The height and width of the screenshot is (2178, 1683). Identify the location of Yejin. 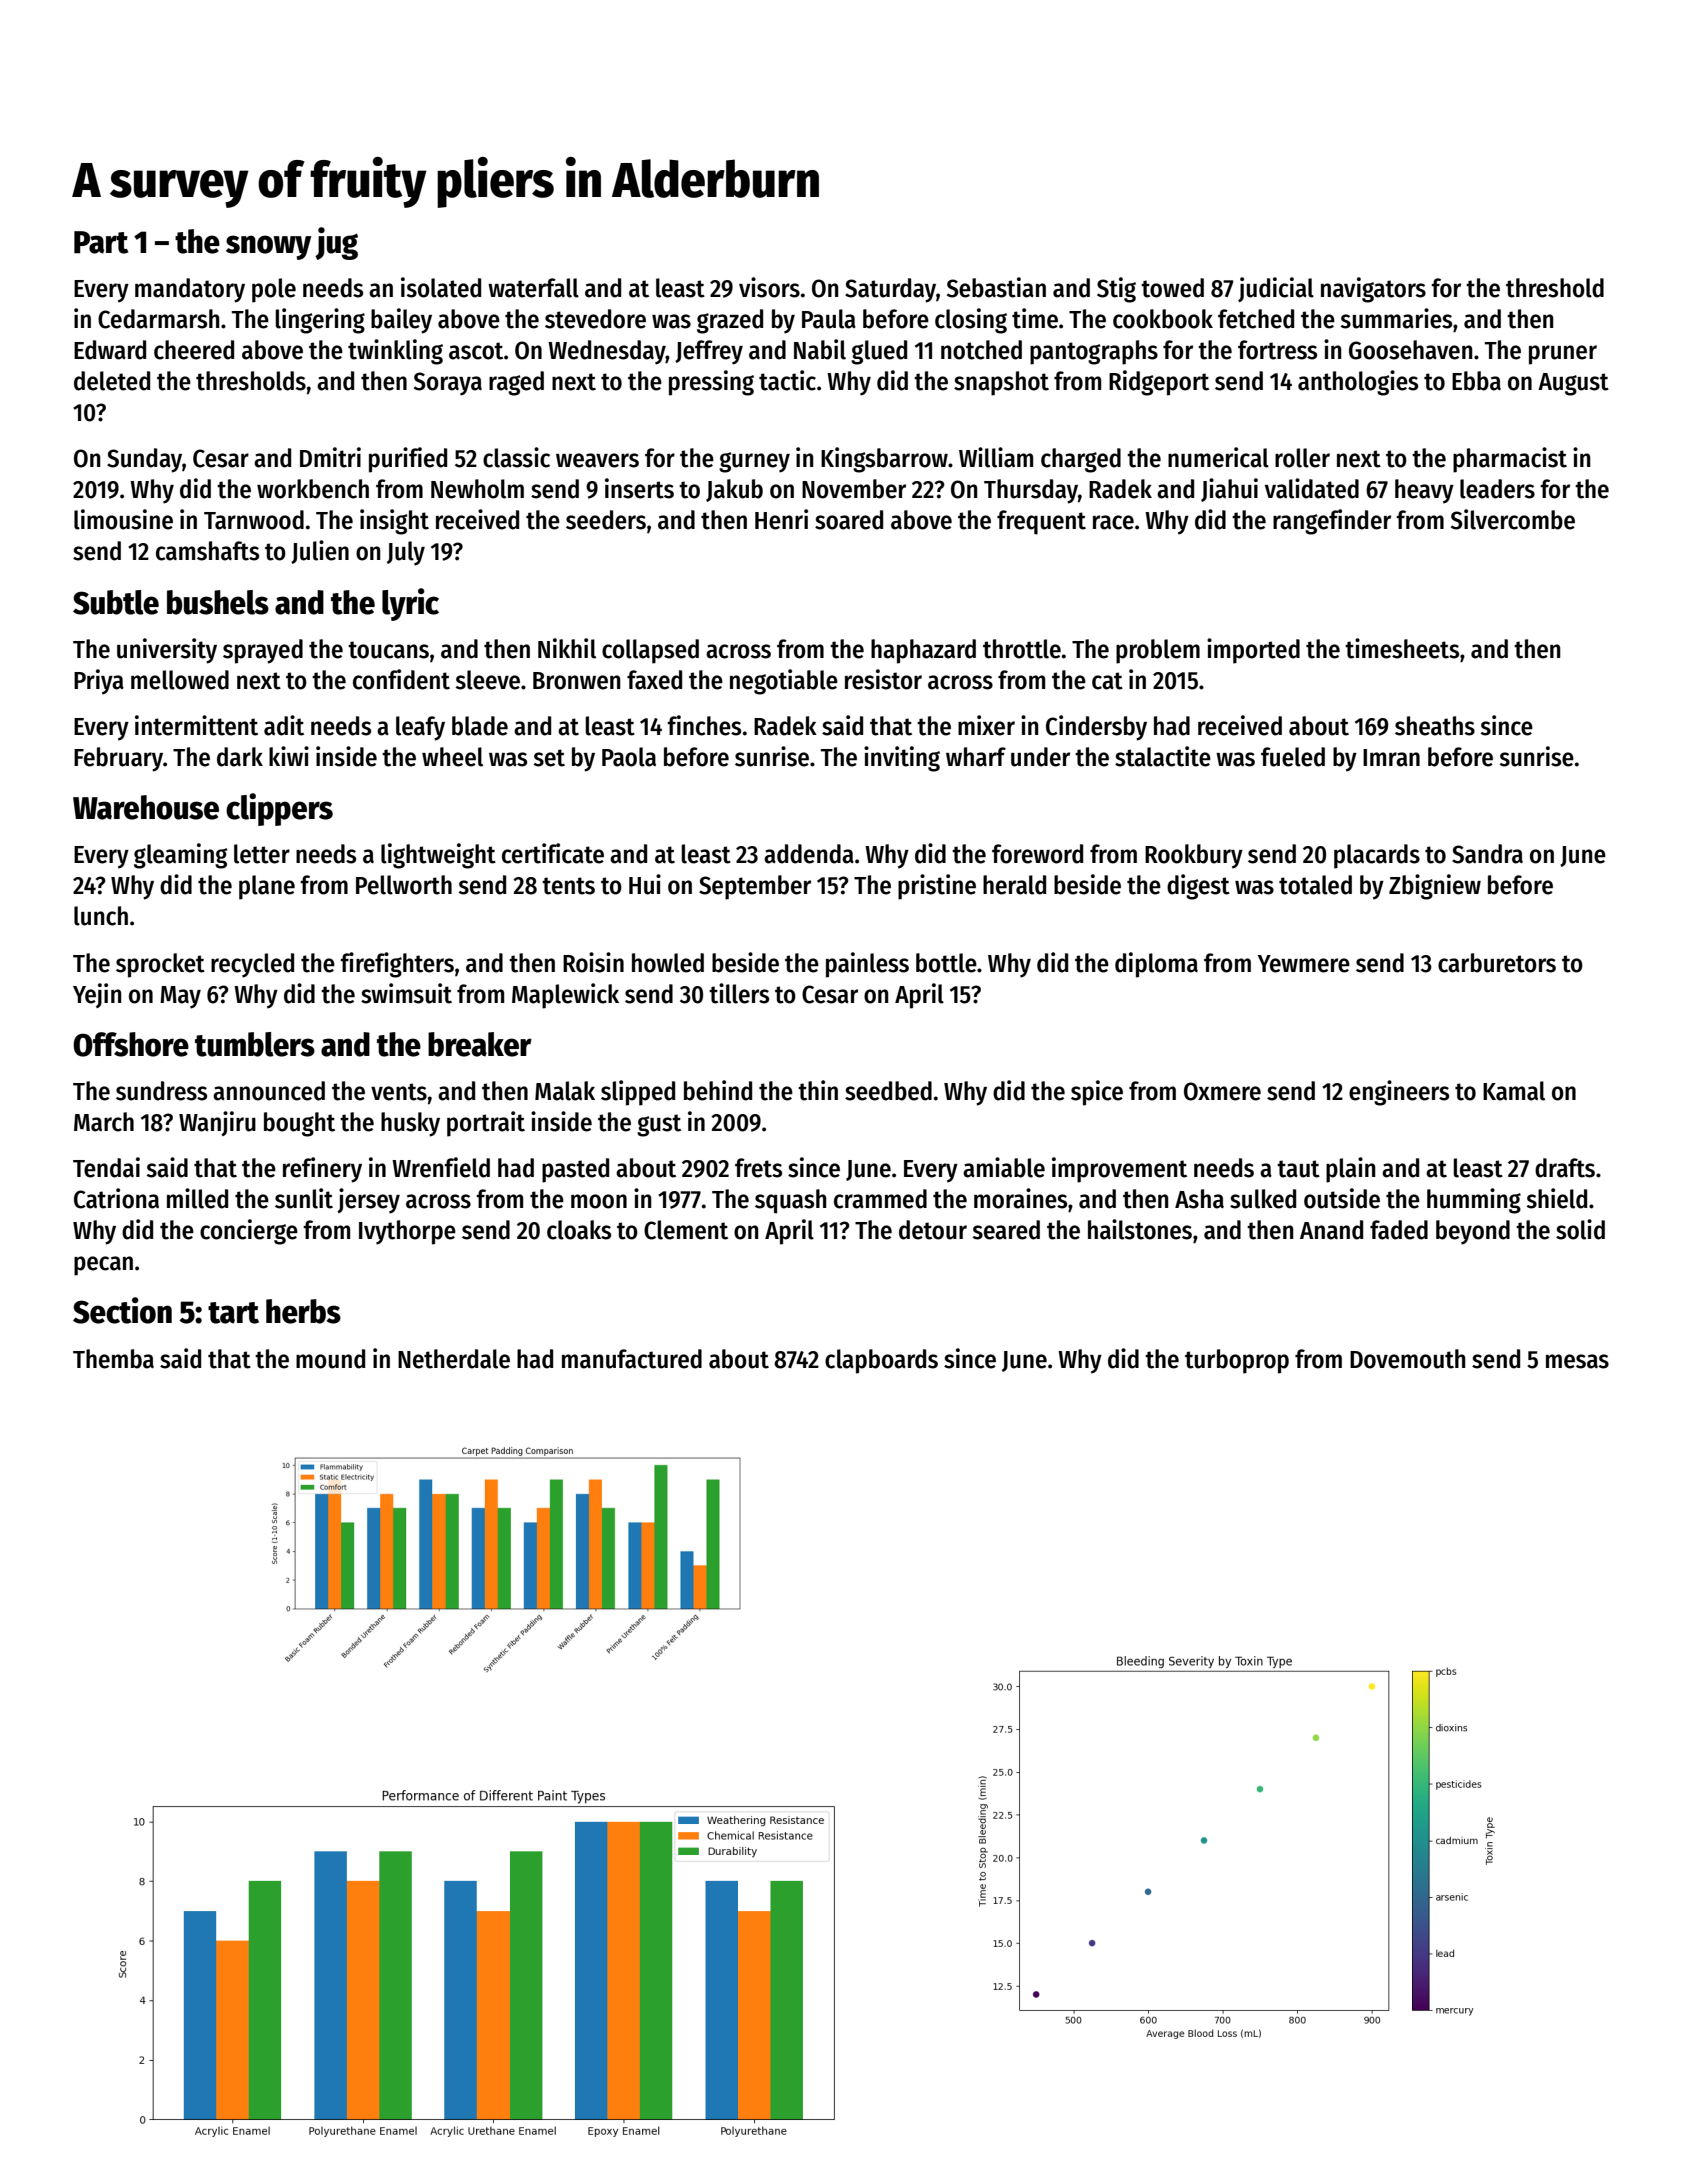
(97, 995).
